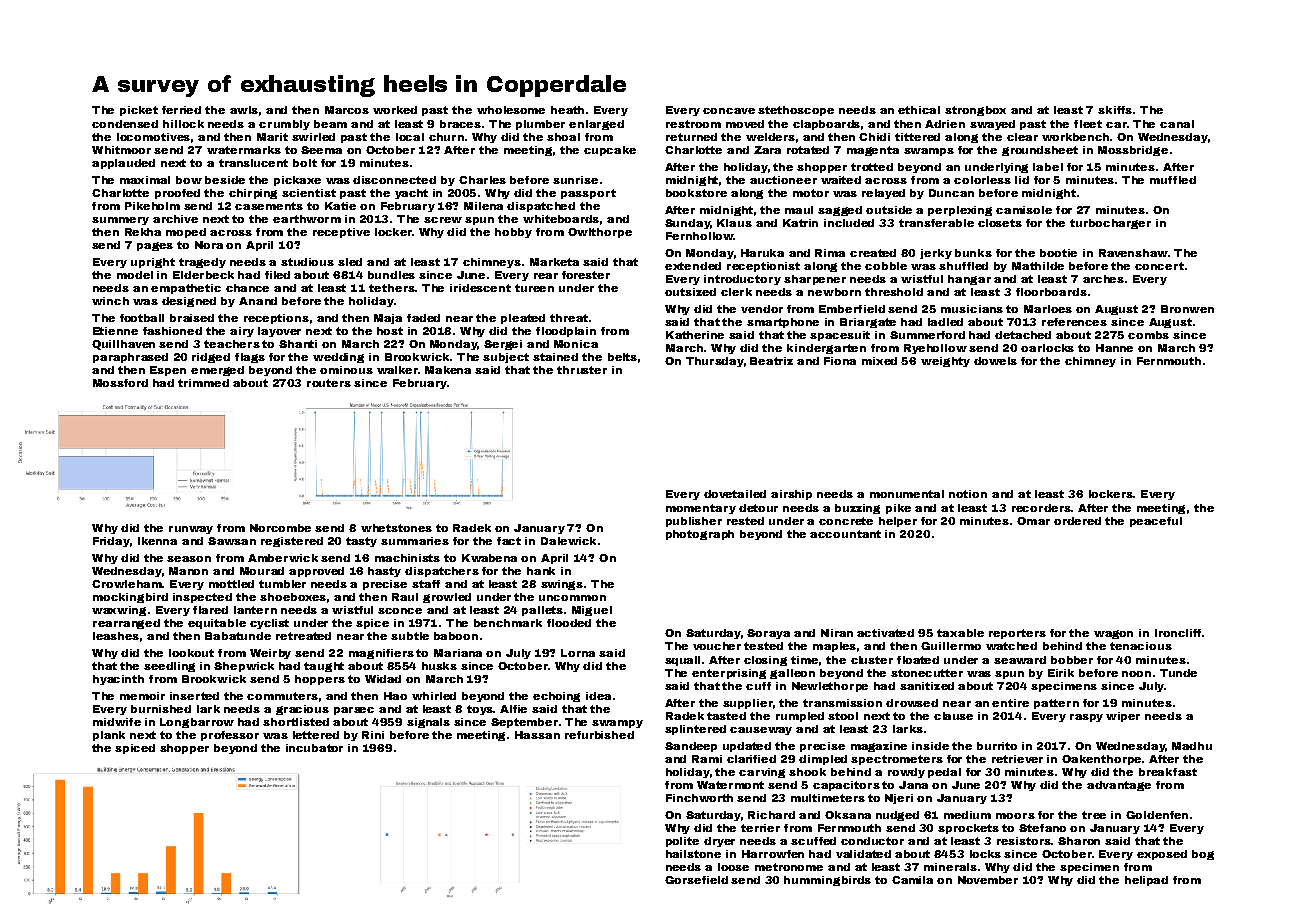 The height and width of the document is (924, 1308). What do you see at coordinates (1040, 151) in the document?
I see `groundsheet` at bounding box center [1040, 151].
